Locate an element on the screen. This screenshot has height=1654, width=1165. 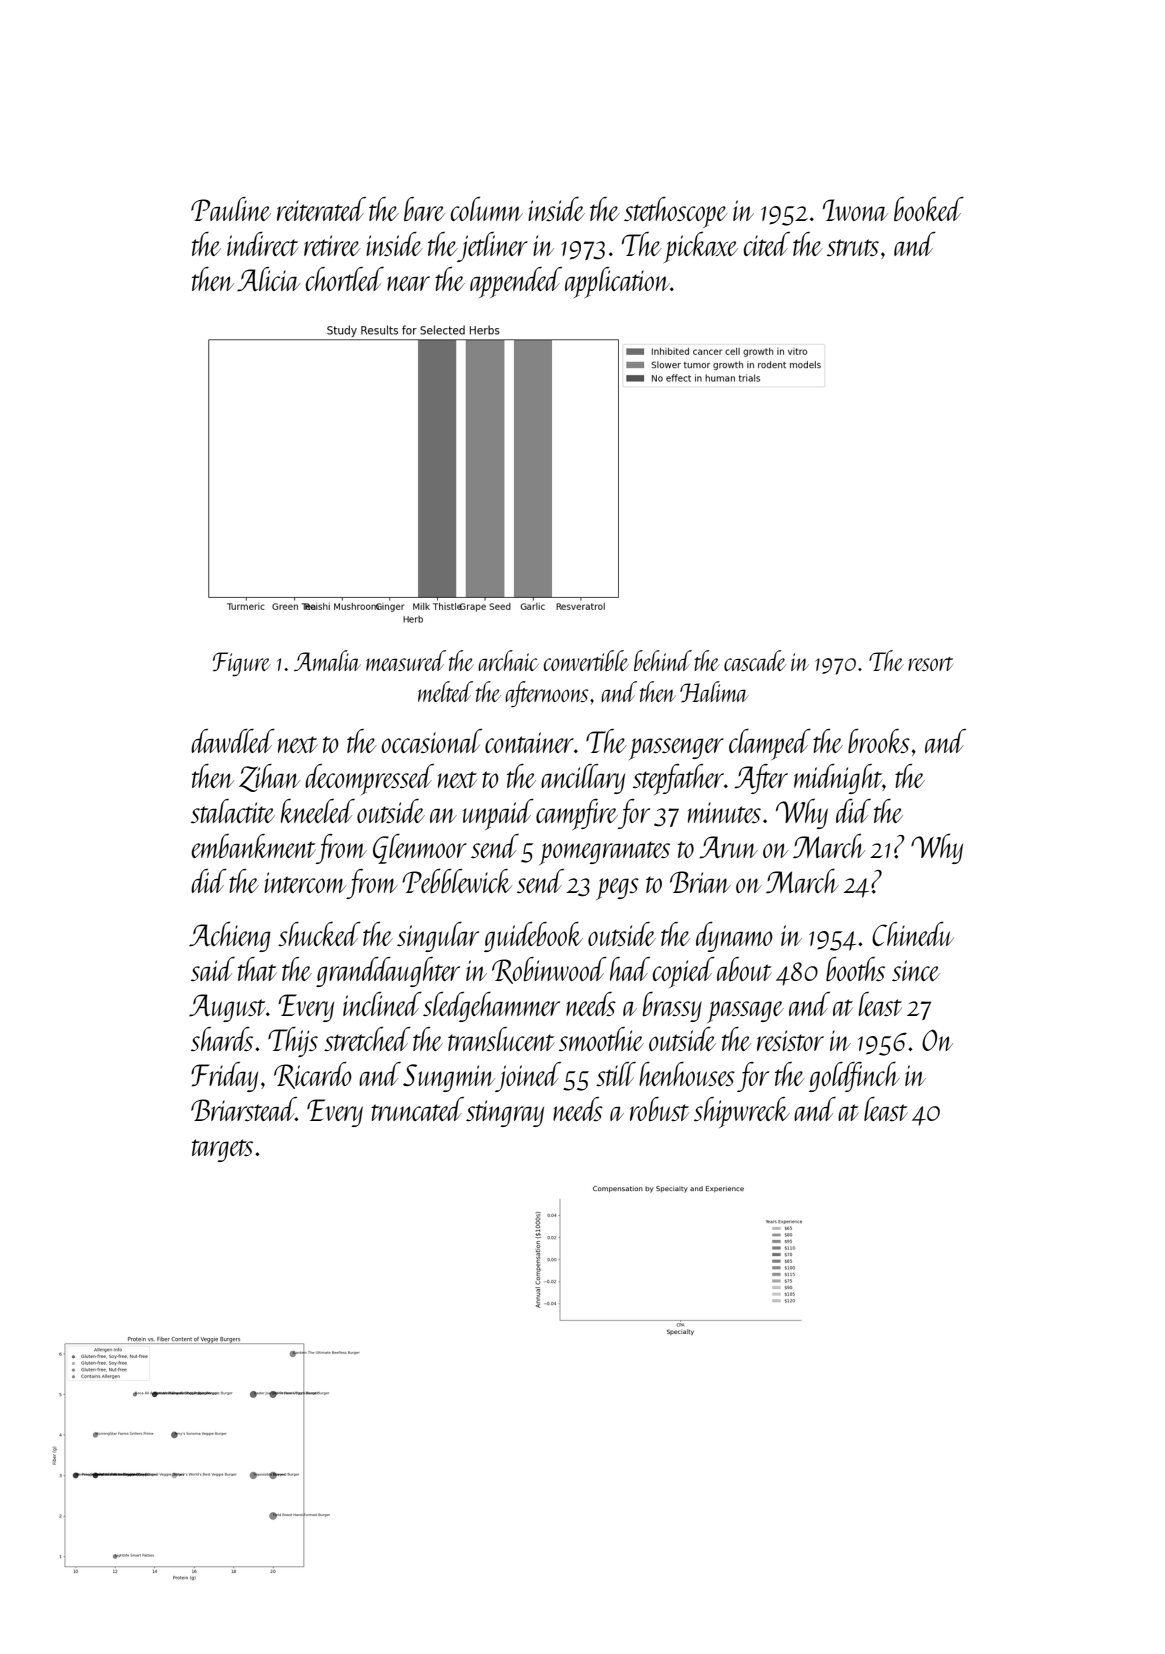
targets is located at coordinates (222, 1150).
